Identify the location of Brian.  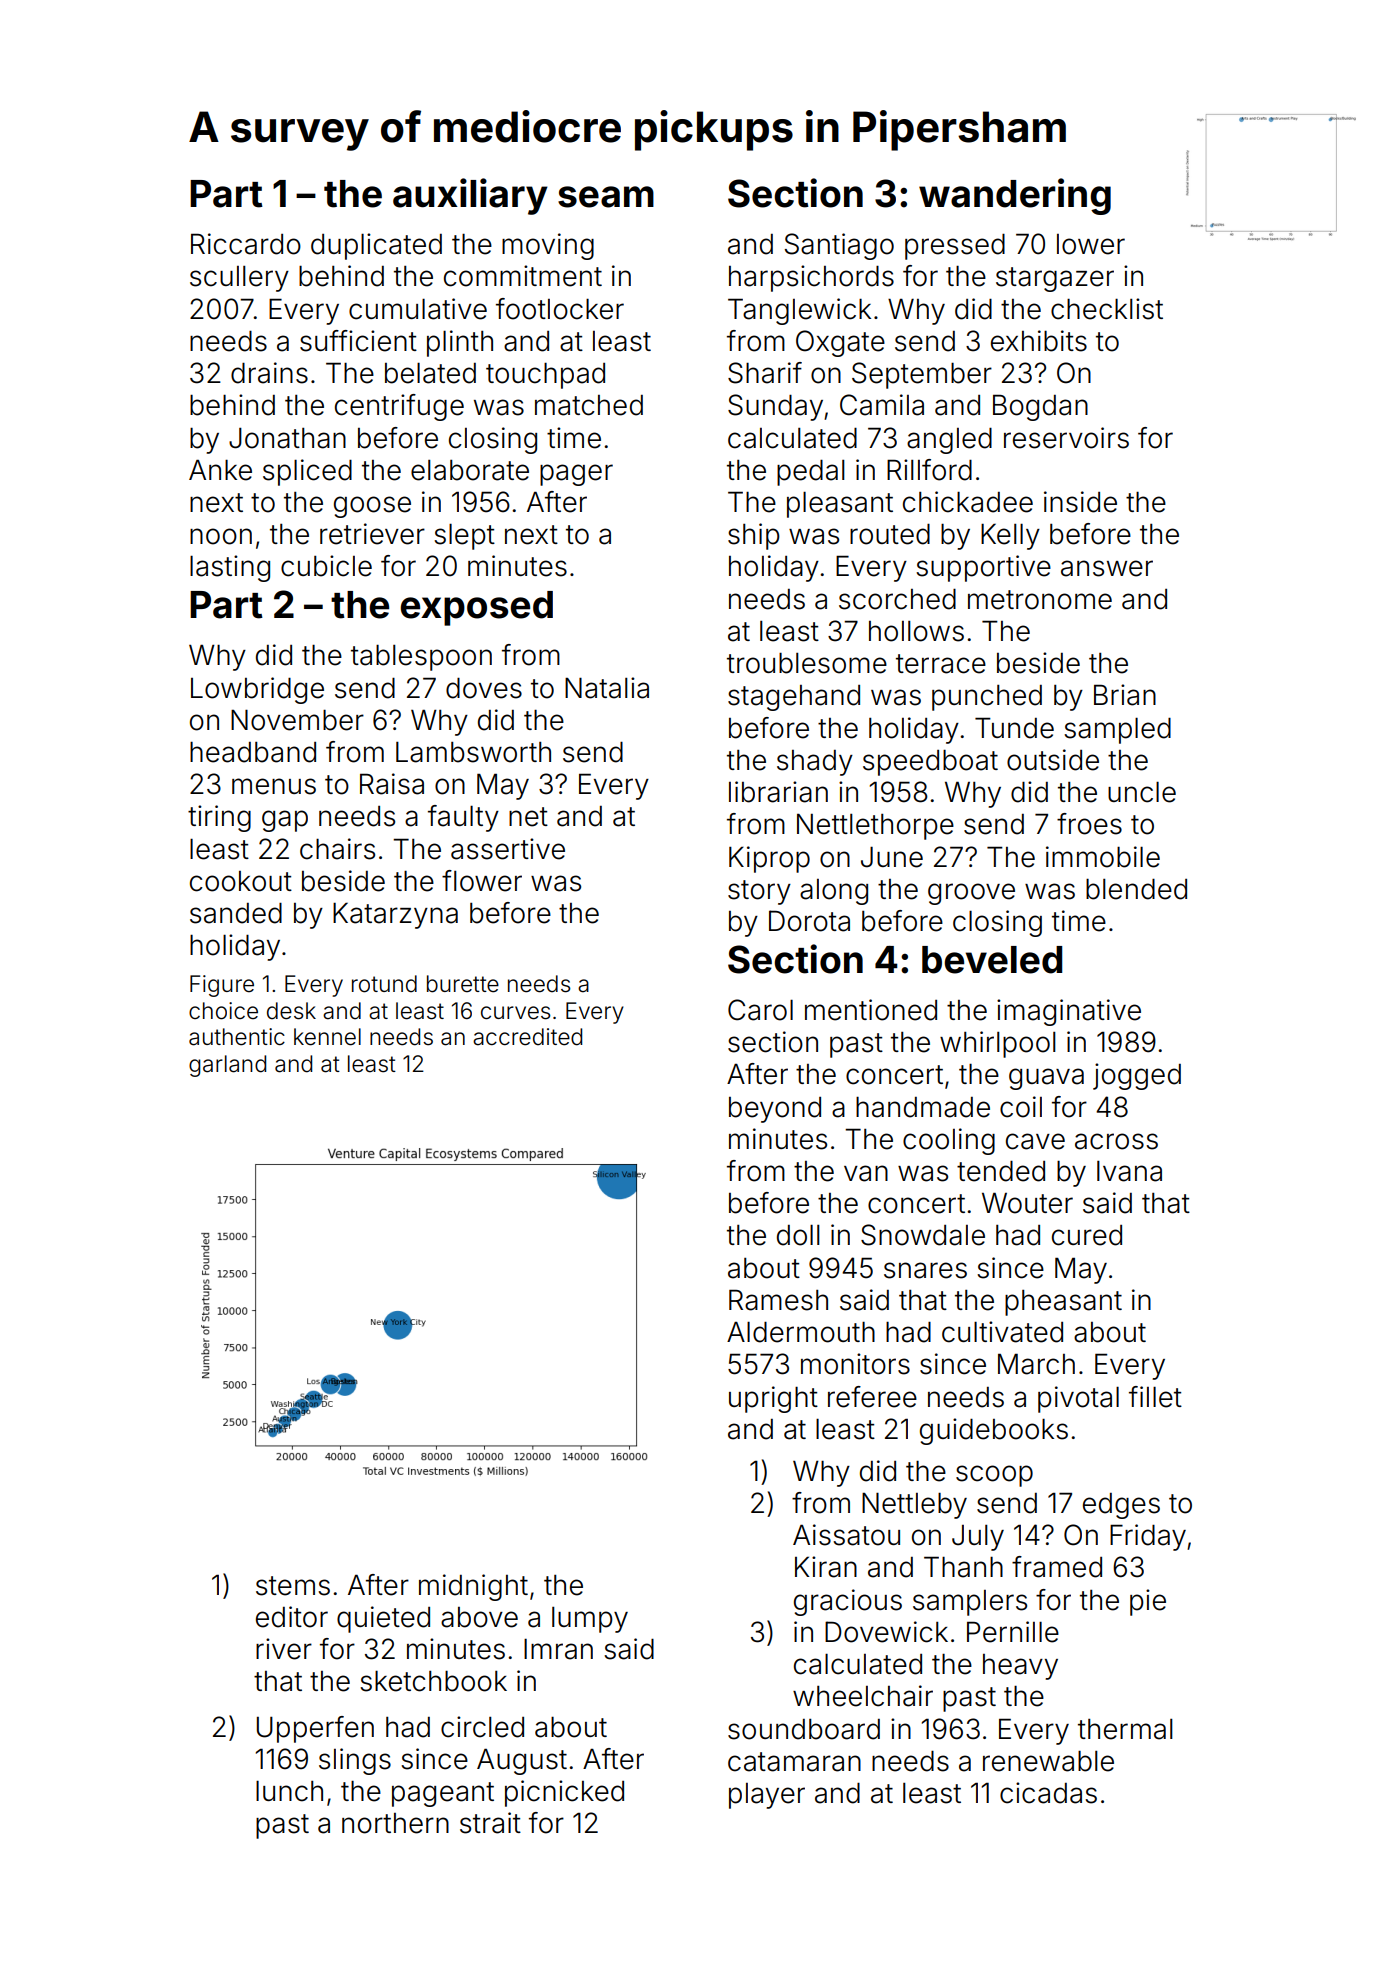
(1125, 695).
